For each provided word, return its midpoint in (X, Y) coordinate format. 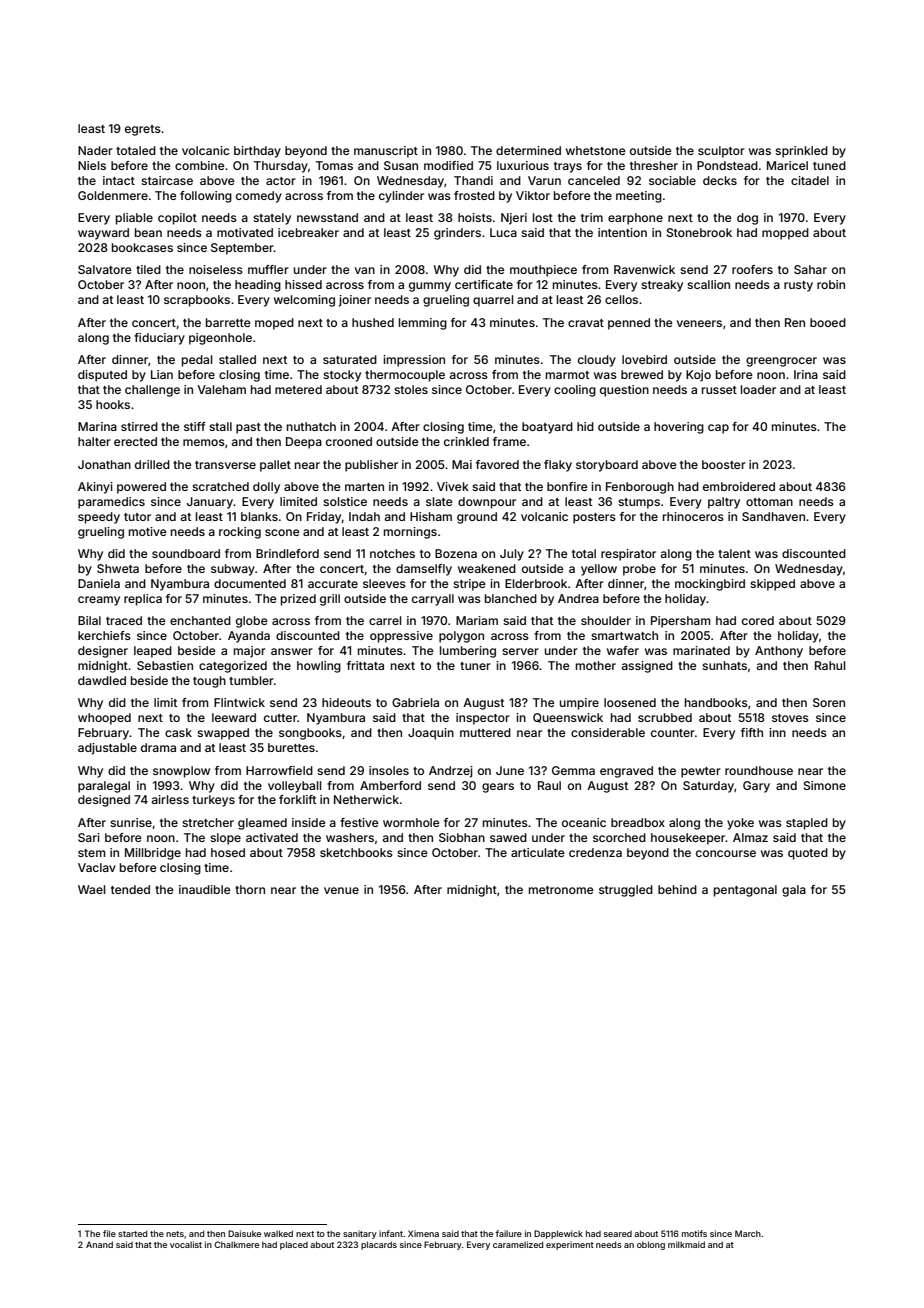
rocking (240, 533)
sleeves (384, 583)
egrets (143, 130)
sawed (508, 837)
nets (175, 1234)
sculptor (721, 152)
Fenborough (640, 488)
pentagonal (745, 891)
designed (104, 801)
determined (528, 150)
